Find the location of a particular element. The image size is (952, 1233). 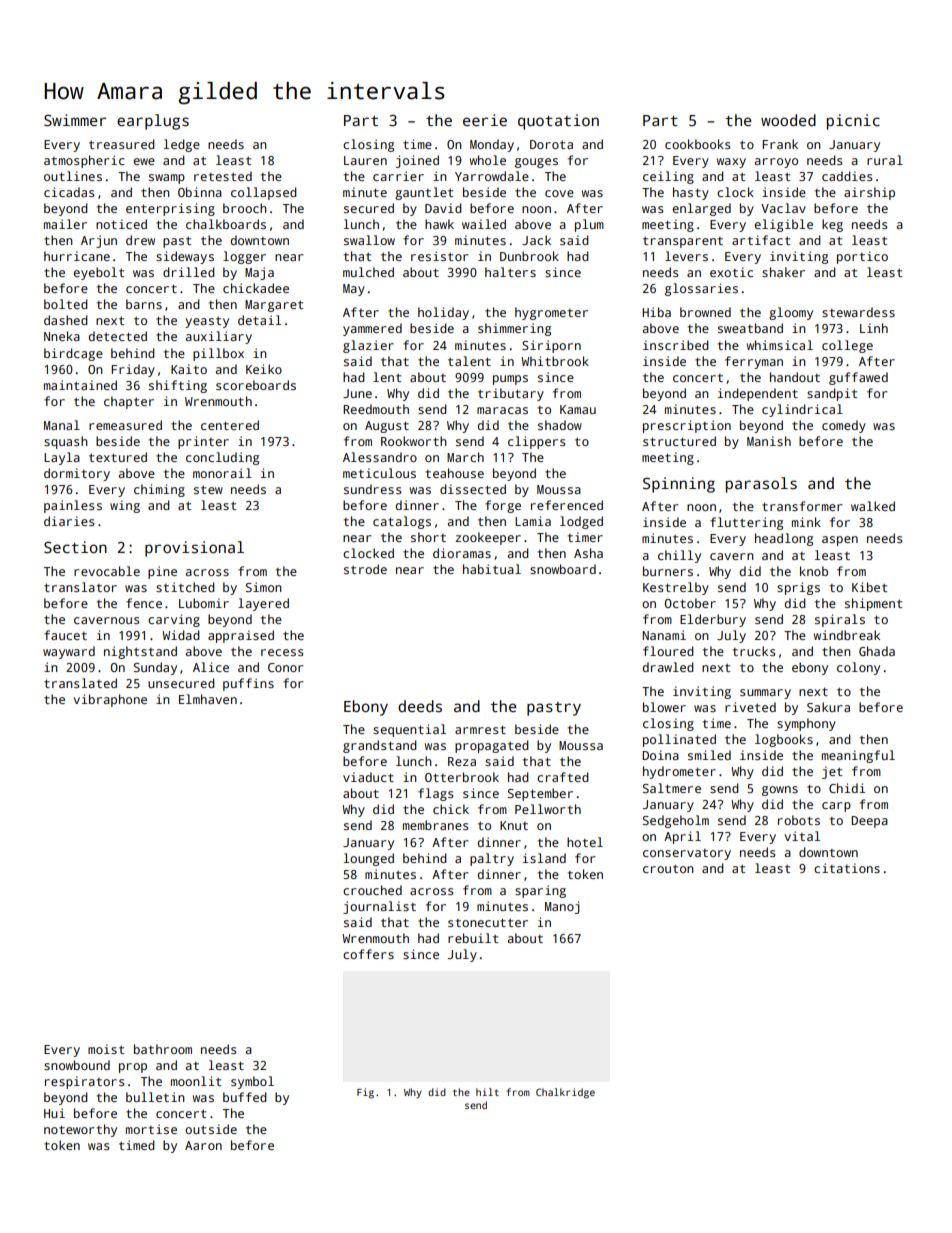

coffers is located at coordinates (368, 954).
